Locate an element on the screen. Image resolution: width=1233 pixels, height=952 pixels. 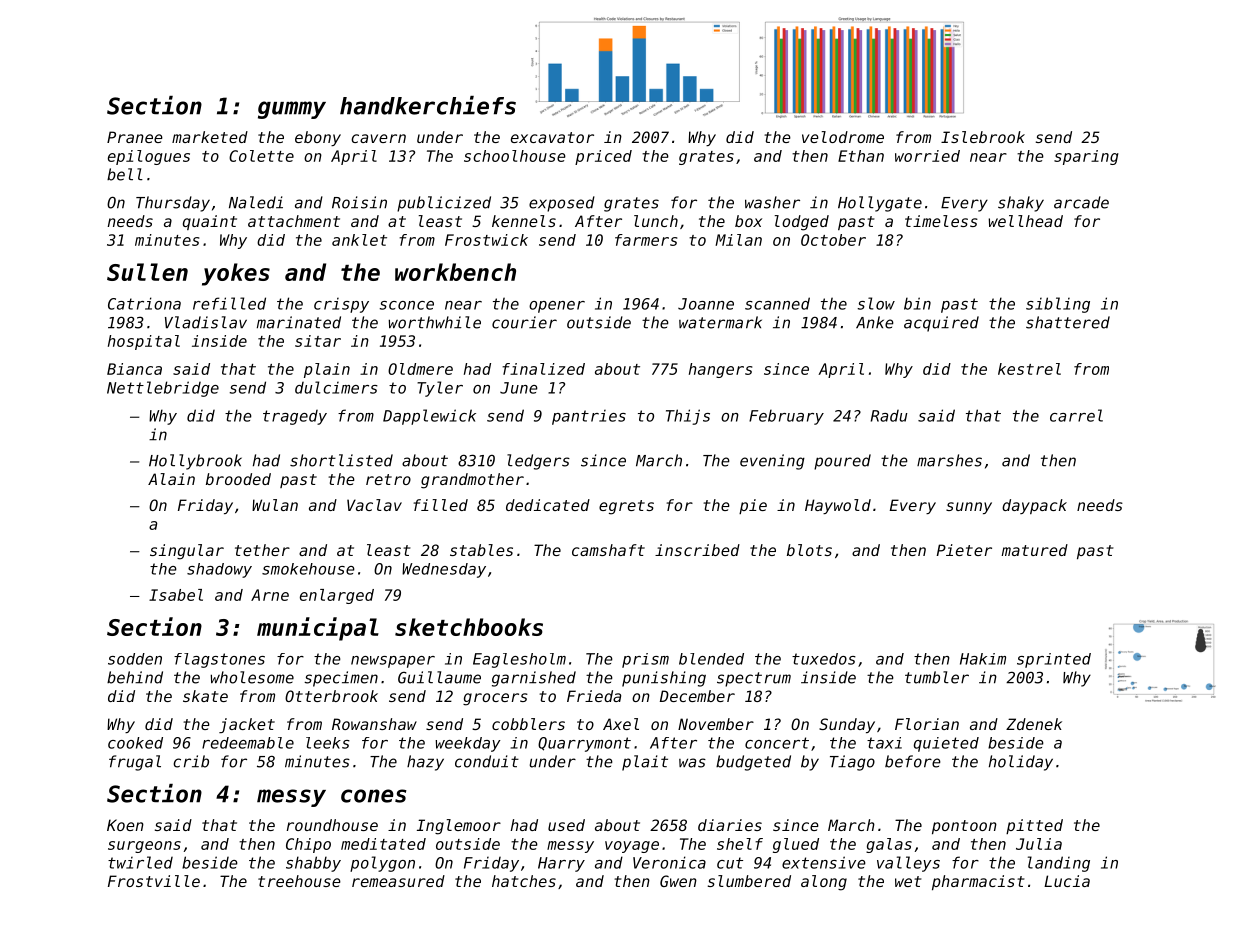
treehouse is located at coordinates (299, 881).
